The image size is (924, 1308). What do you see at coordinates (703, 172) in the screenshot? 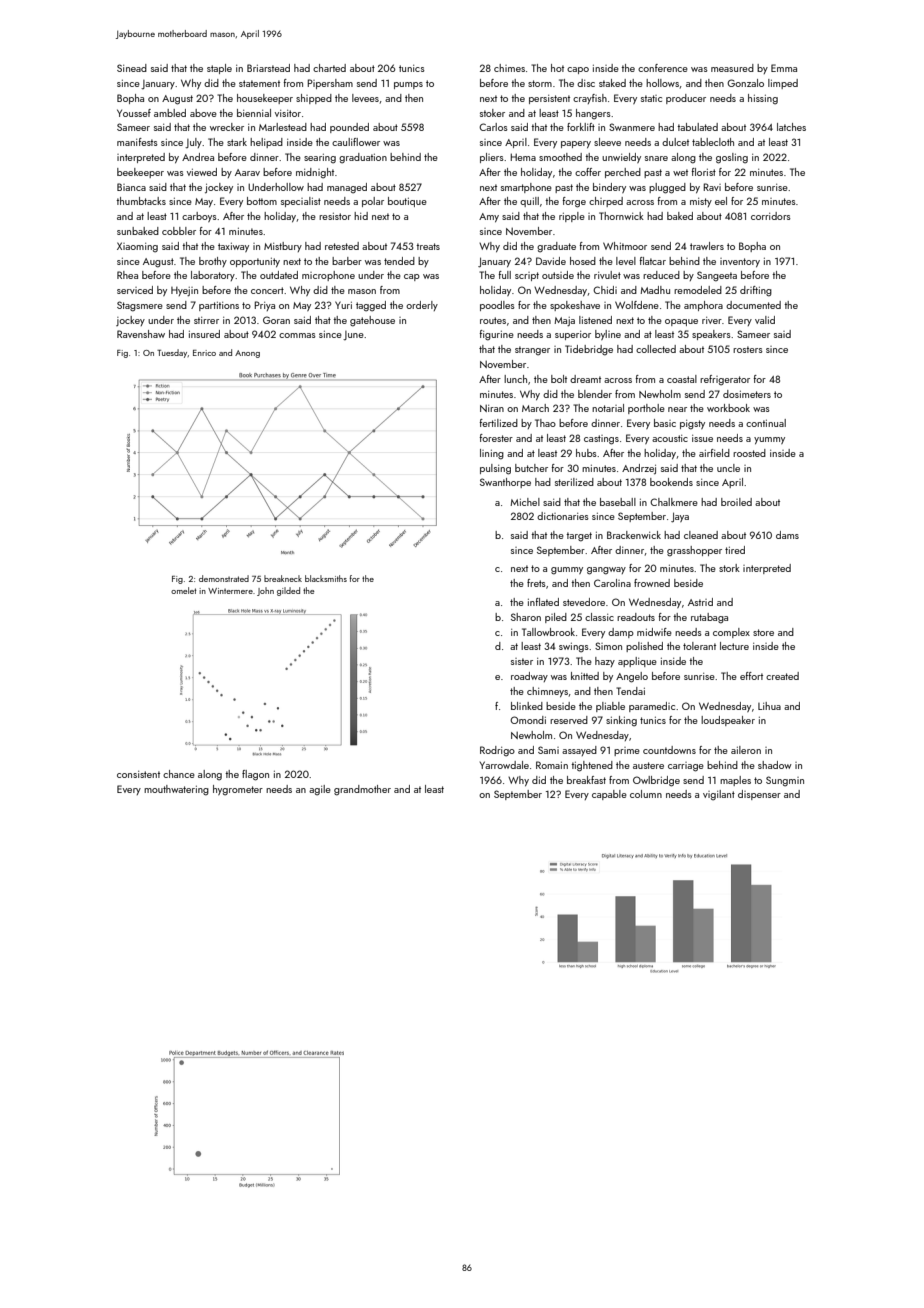
I see `florist` at bounding box center [703, 172].
